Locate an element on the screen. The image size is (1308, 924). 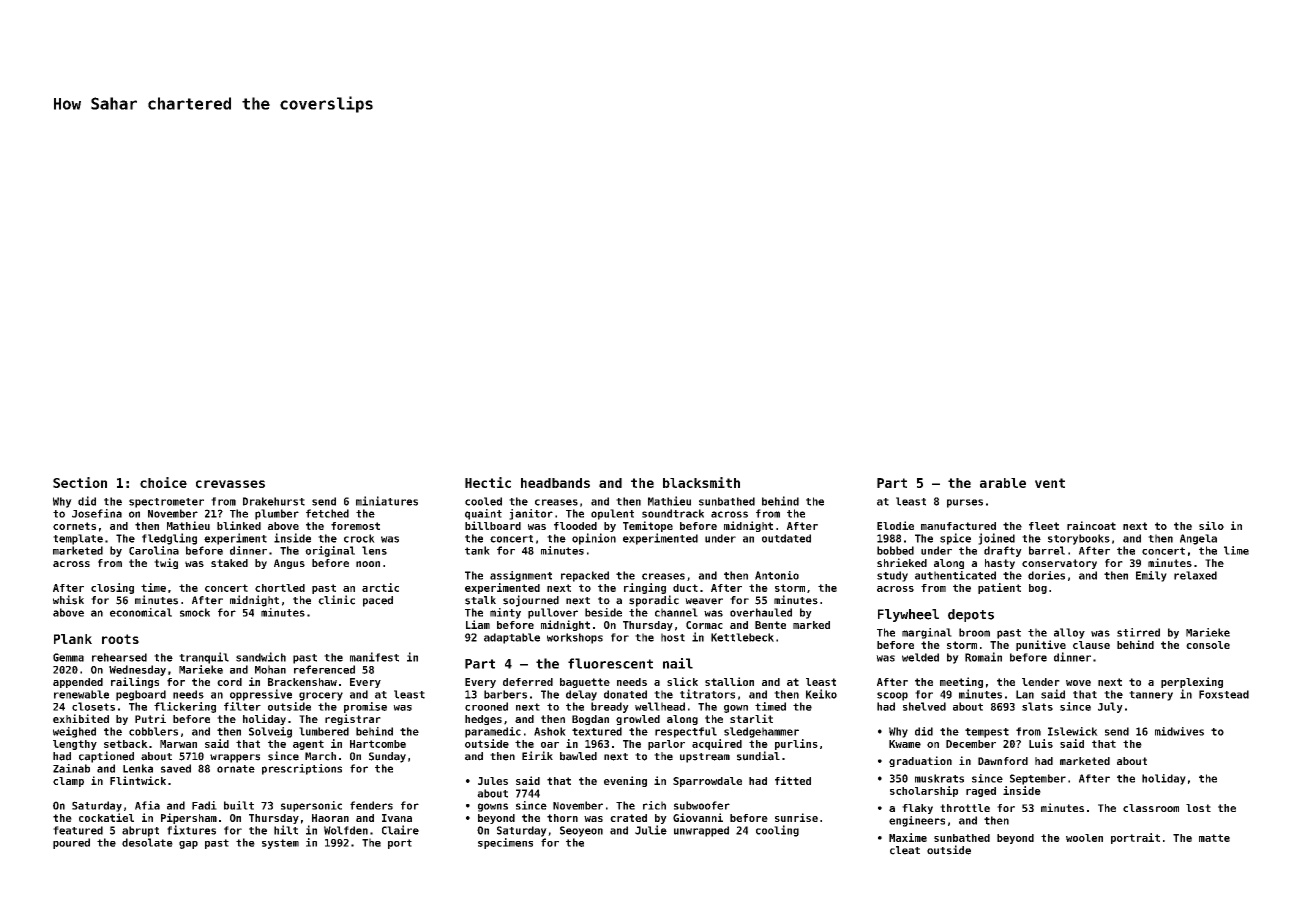
wove is located at coordinates (1078, 683).
